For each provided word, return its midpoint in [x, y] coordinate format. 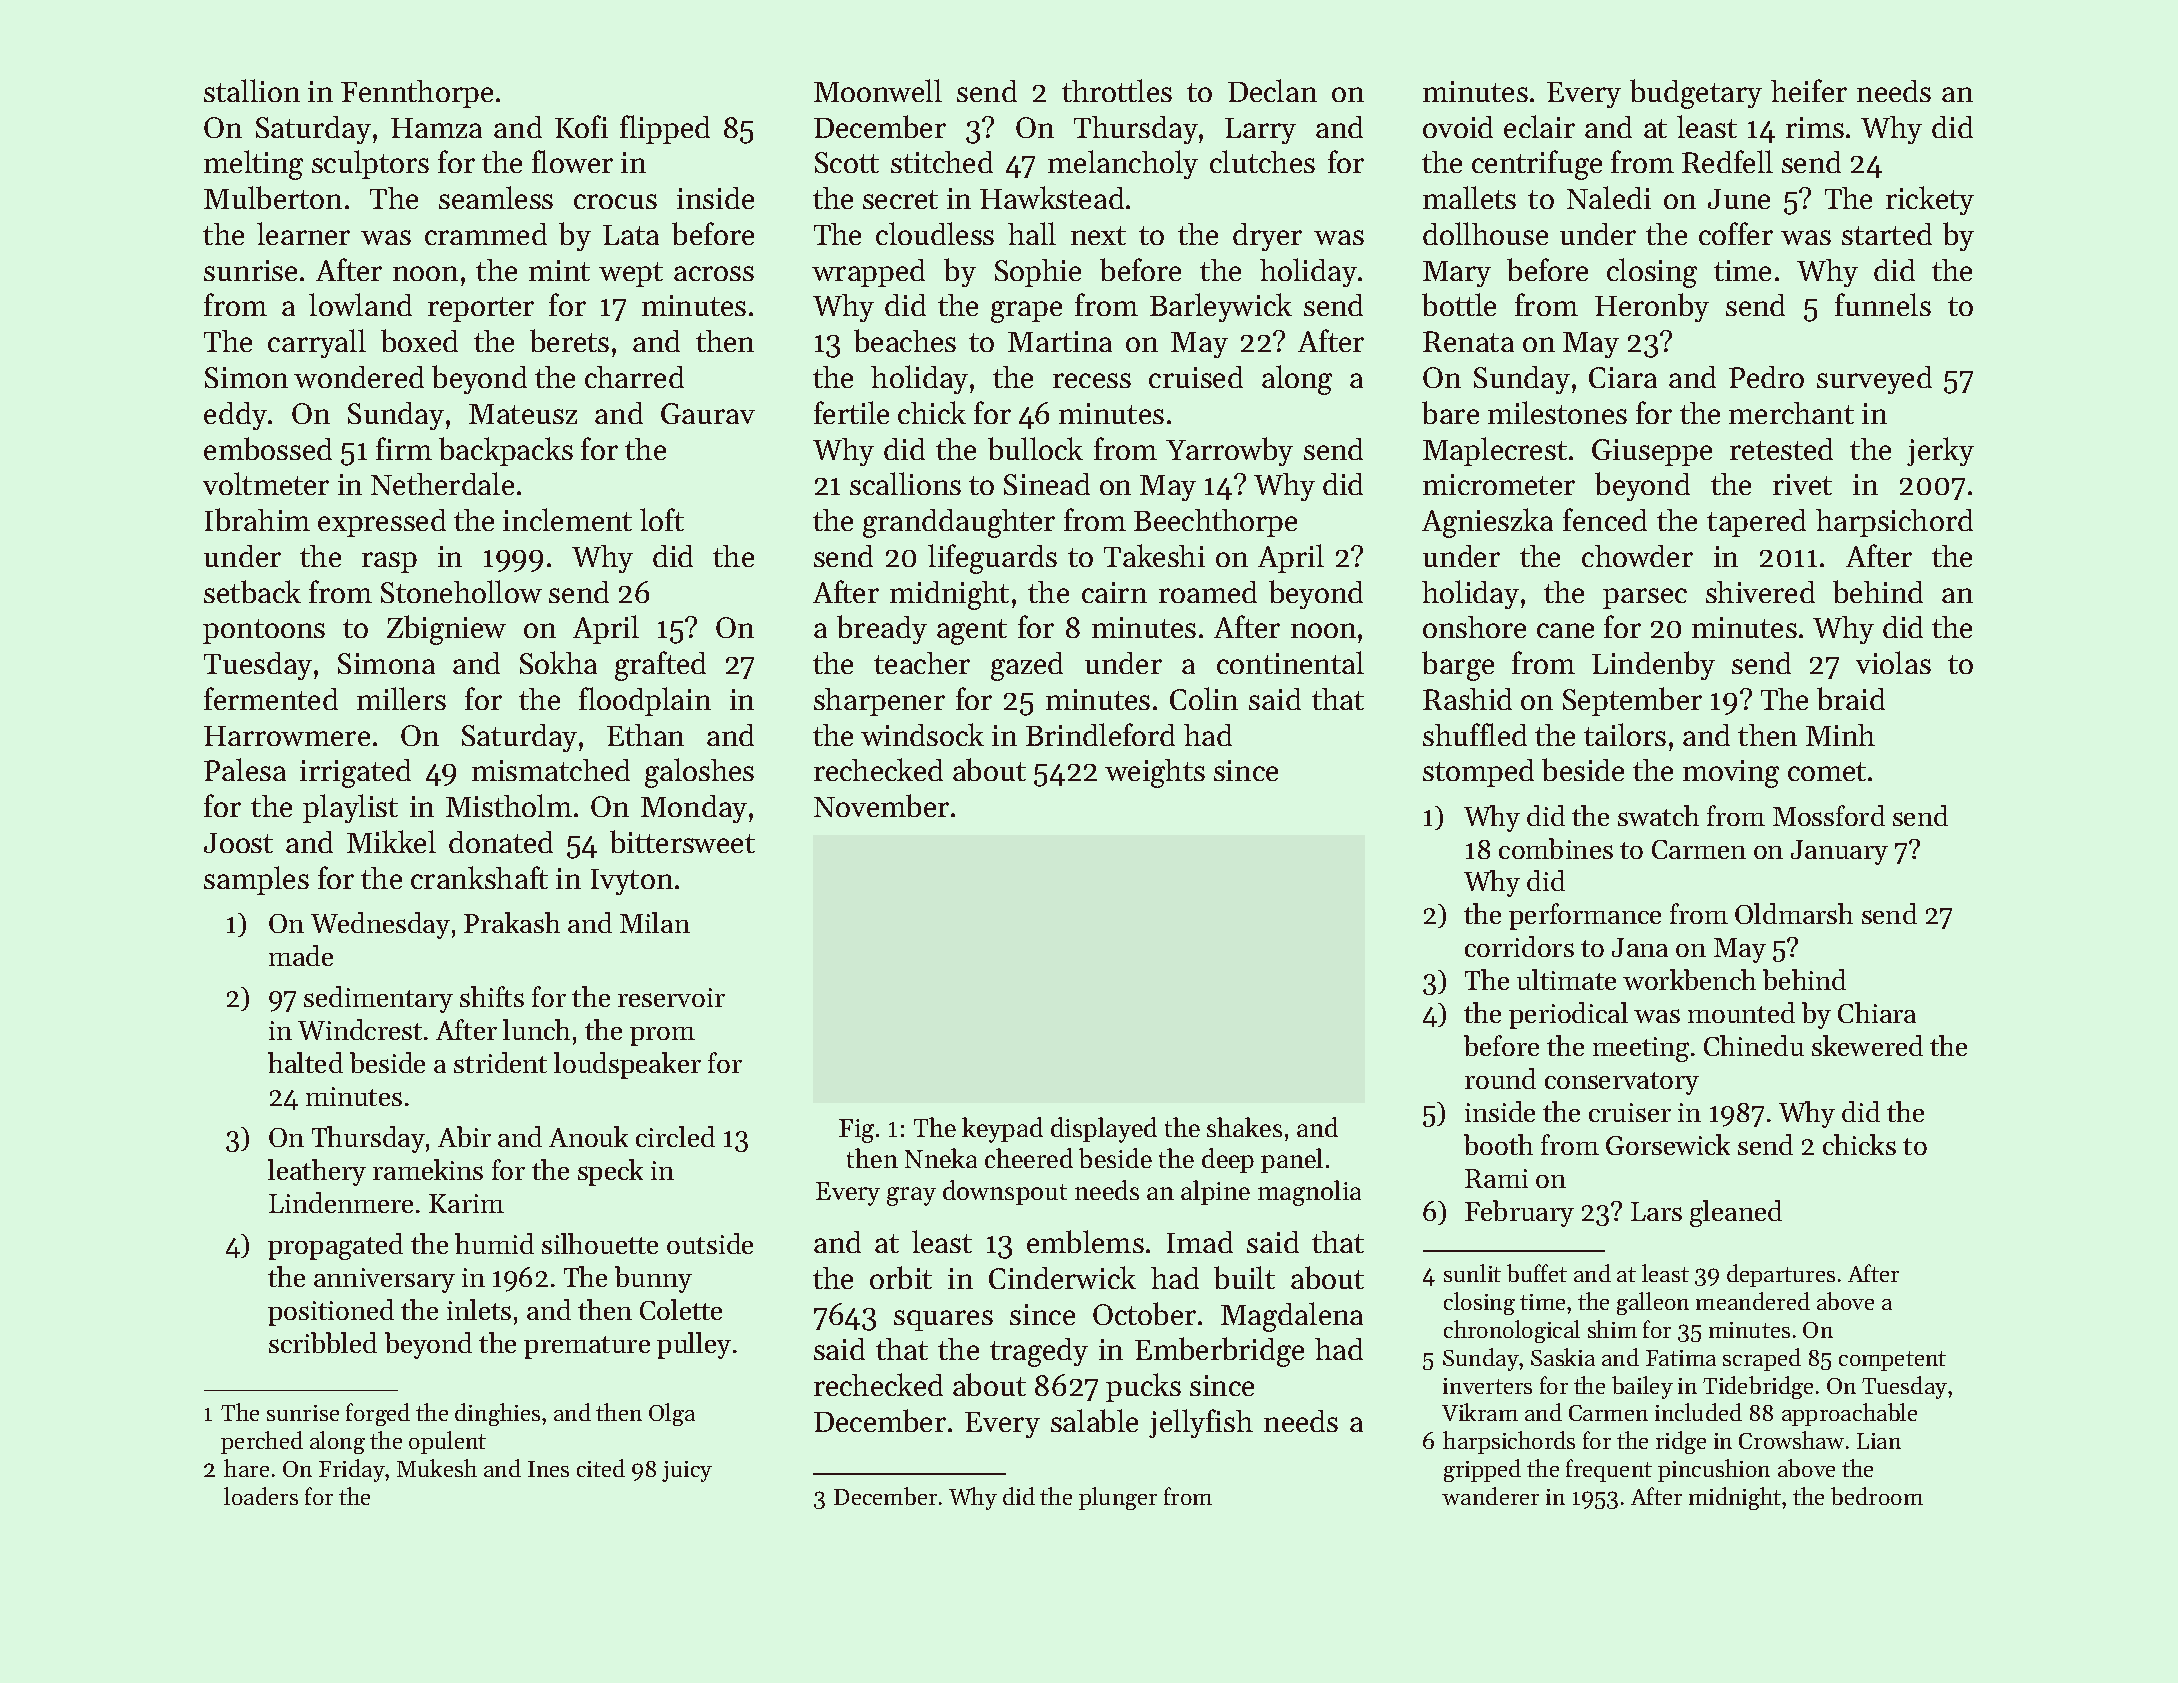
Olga [672, 1414]
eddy [235, 416]
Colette [681, 1309]
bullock [1035, 448]
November [881, 805]
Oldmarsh [1794, 913]
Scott [847, 162]
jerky [1940, 451]
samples [256, 880]
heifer [1809, 90]
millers [401, 698]
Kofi [581, 126]
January [1839, 852]
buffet [1537, 1273]
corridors [1519, 946]
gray [911, 1196]
